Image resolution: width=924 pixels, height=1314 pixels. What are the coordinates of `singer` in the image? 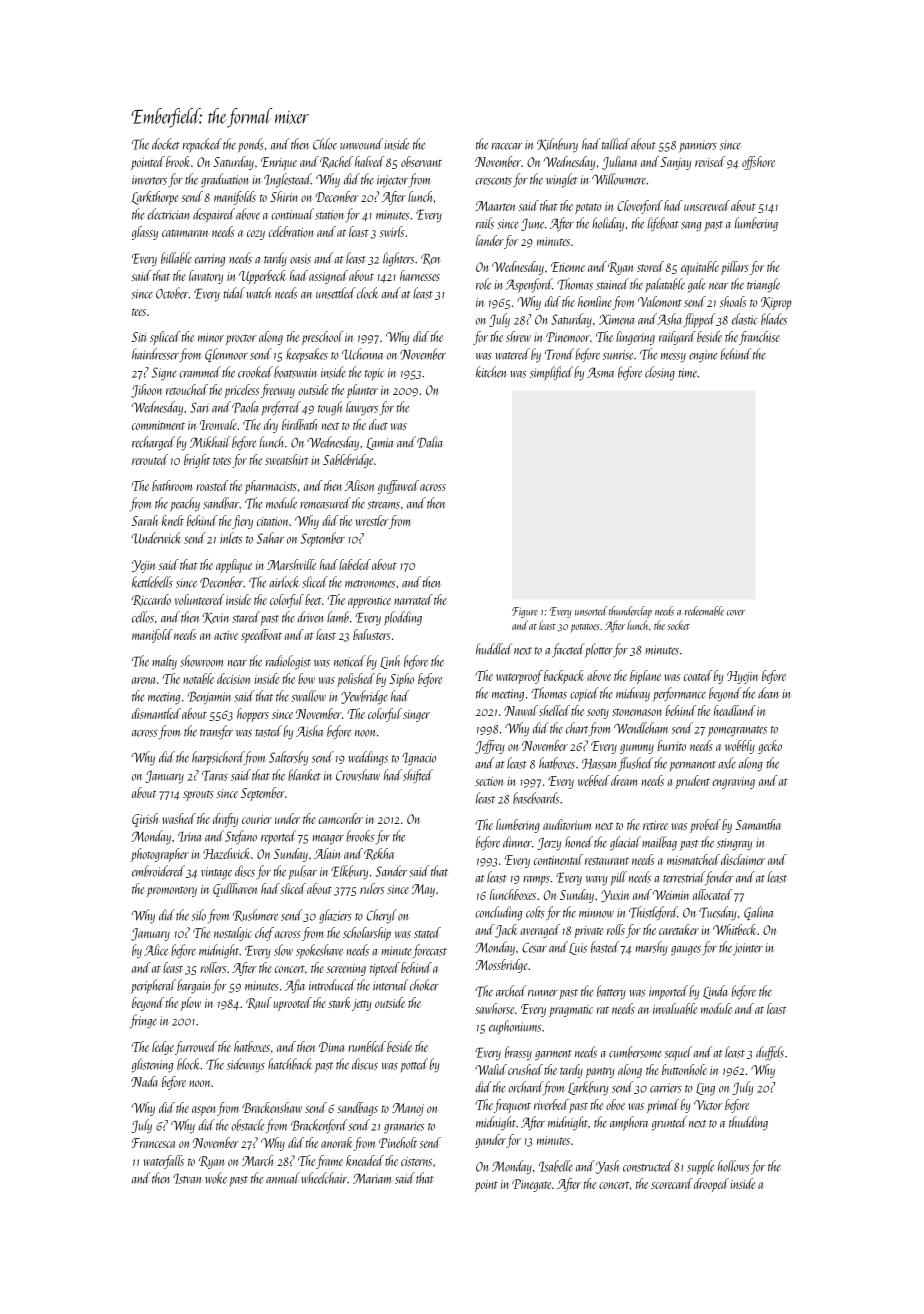 It's located at (416, 716).
